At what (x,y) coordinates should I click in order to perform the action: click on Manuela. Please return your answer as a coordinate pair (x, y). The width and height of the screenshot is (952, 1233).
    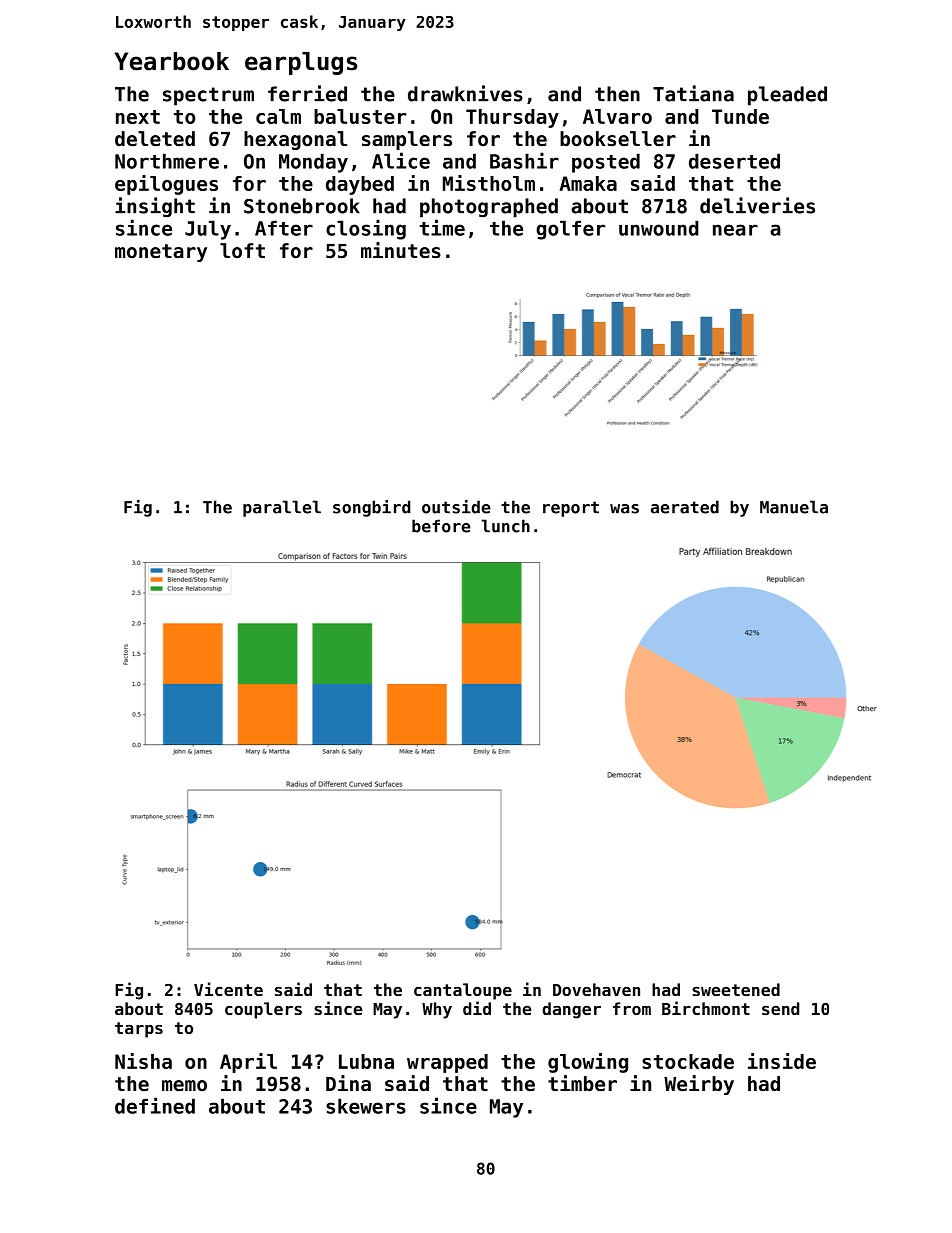
    Looking at the image, I should click on (794, 507).
